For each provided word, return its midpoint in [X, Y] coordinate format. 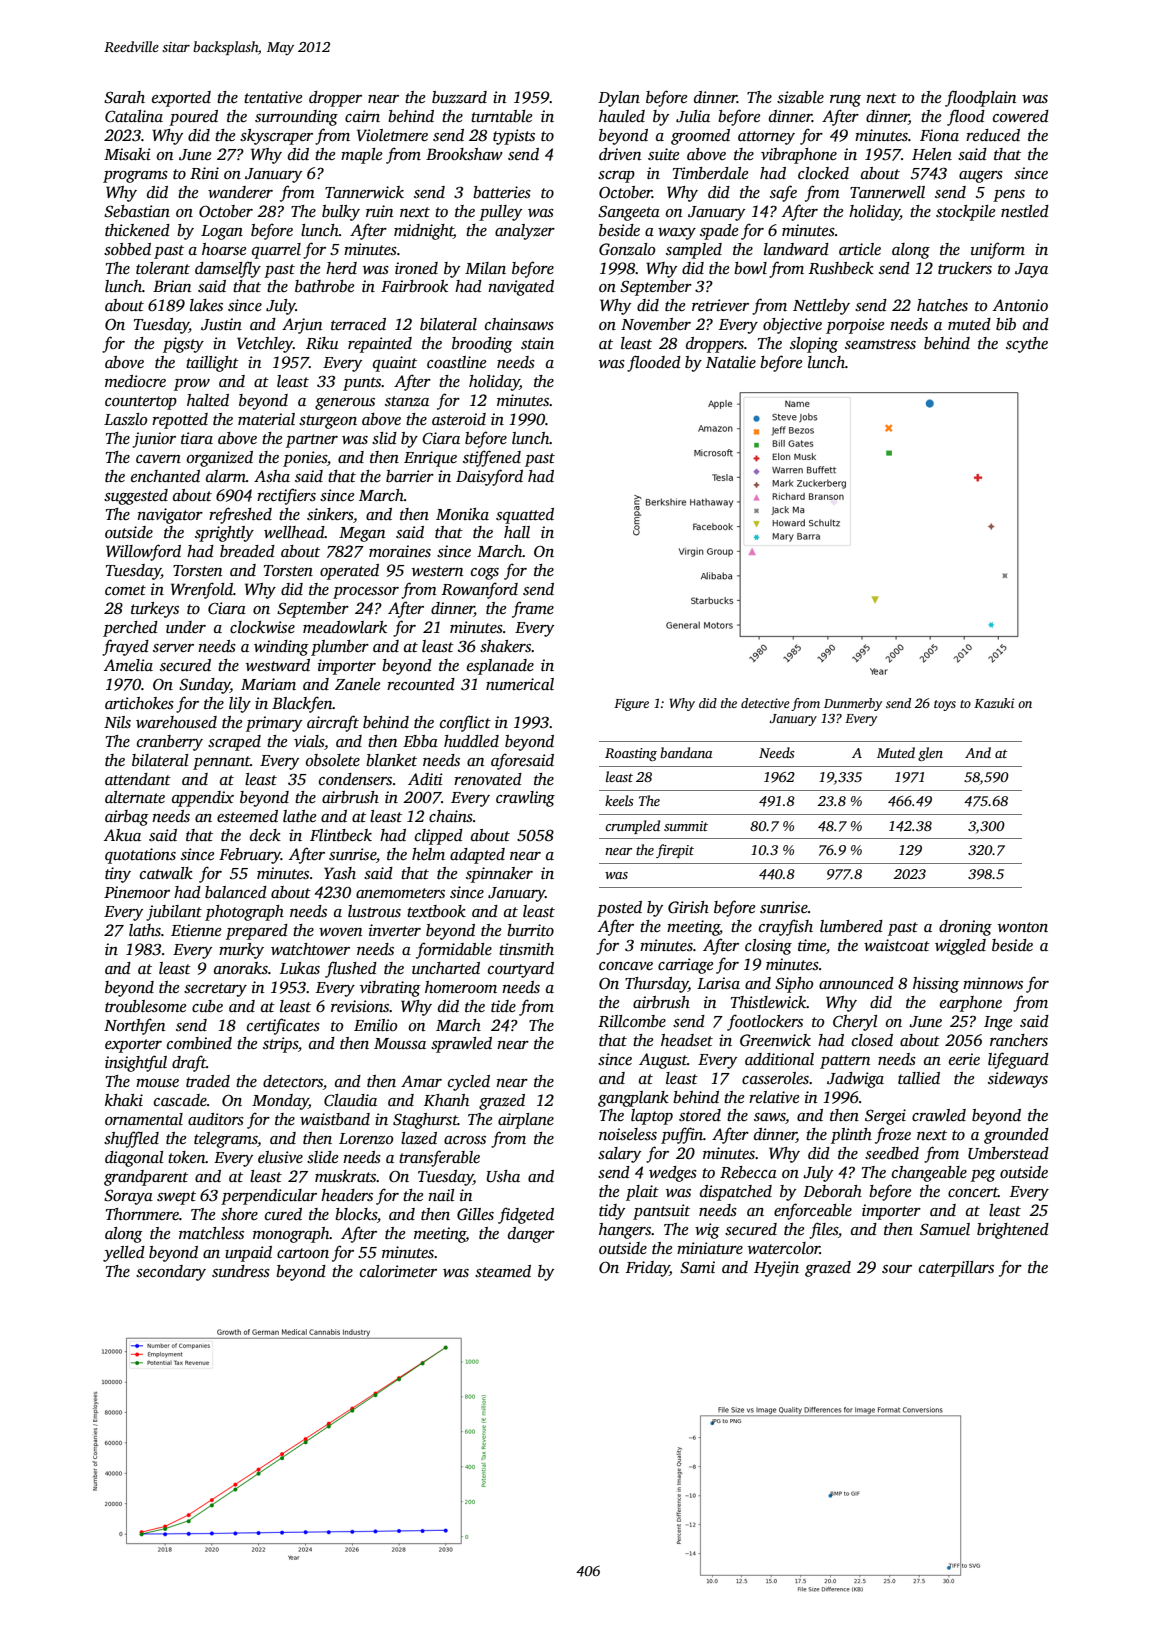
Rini [204, 173]
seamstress [880, 344]
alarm [226, 476]
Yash [340, 873]
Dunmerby [853, 704]
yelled [124, 1254]
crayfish [786, 927]
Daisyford [489, 477]
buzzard [459, 97]
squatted [525, 516]
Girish [688, 907]
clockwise [262, 627]
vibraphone [799, 156]
